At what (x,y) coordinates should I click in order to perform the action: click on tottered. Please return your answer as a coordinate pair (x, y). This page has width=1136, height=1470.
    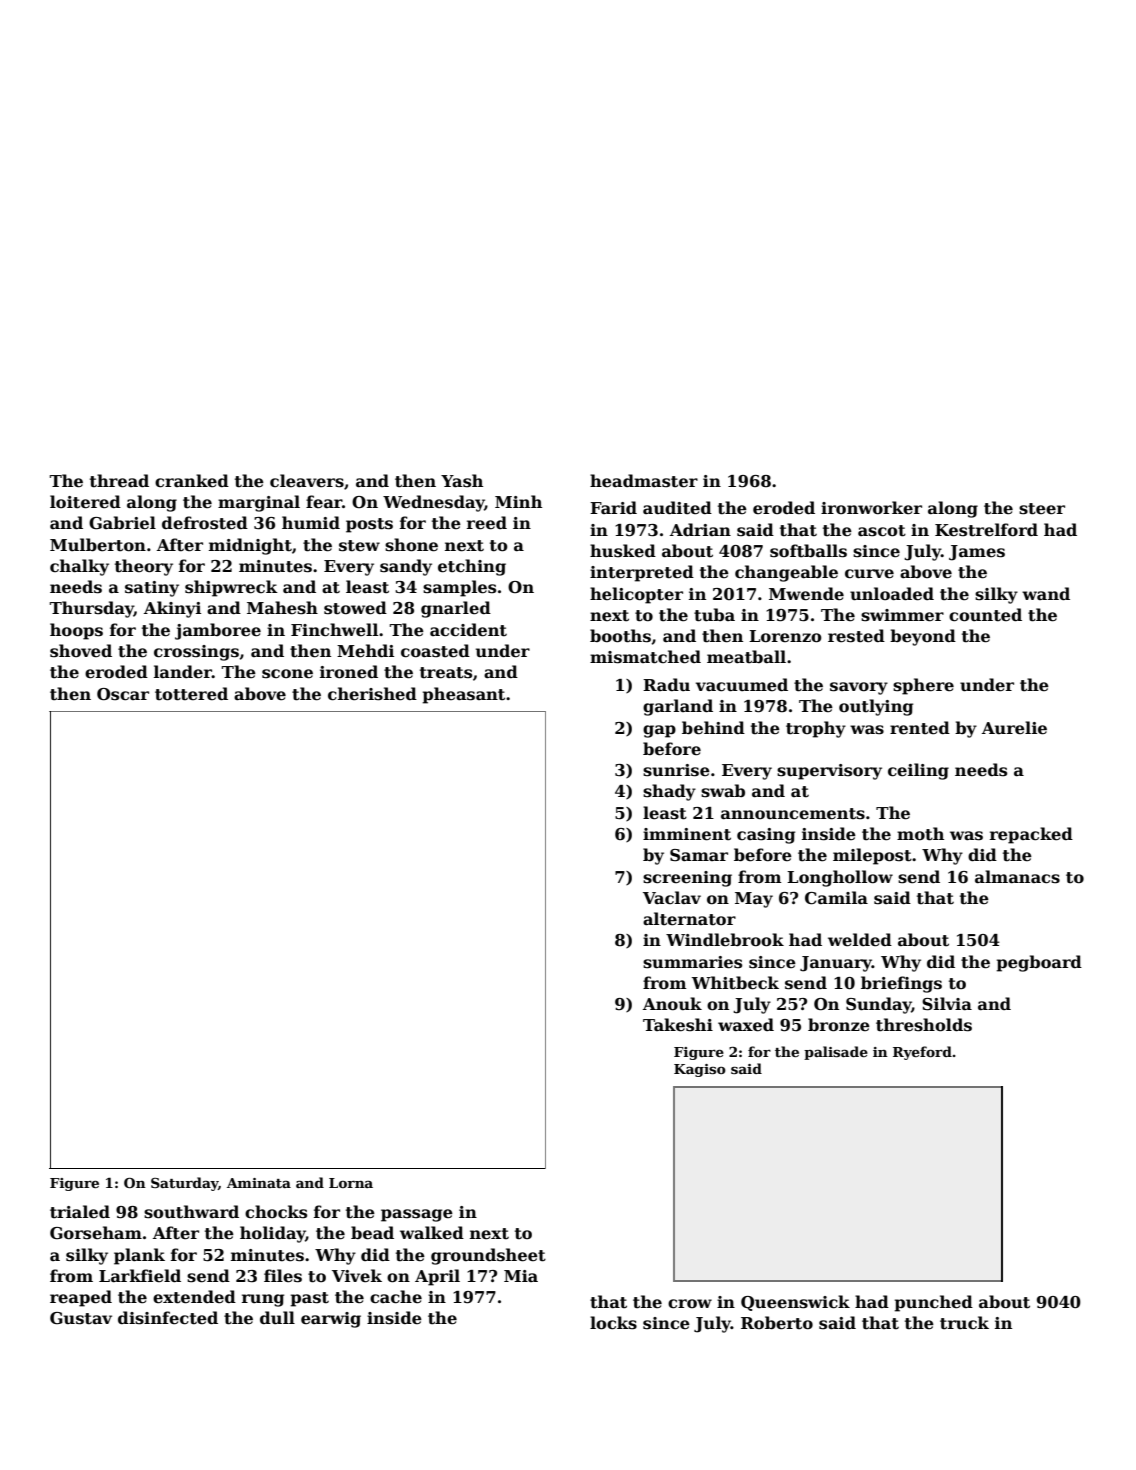
    Looking at the image, I should click on (191, 694).
